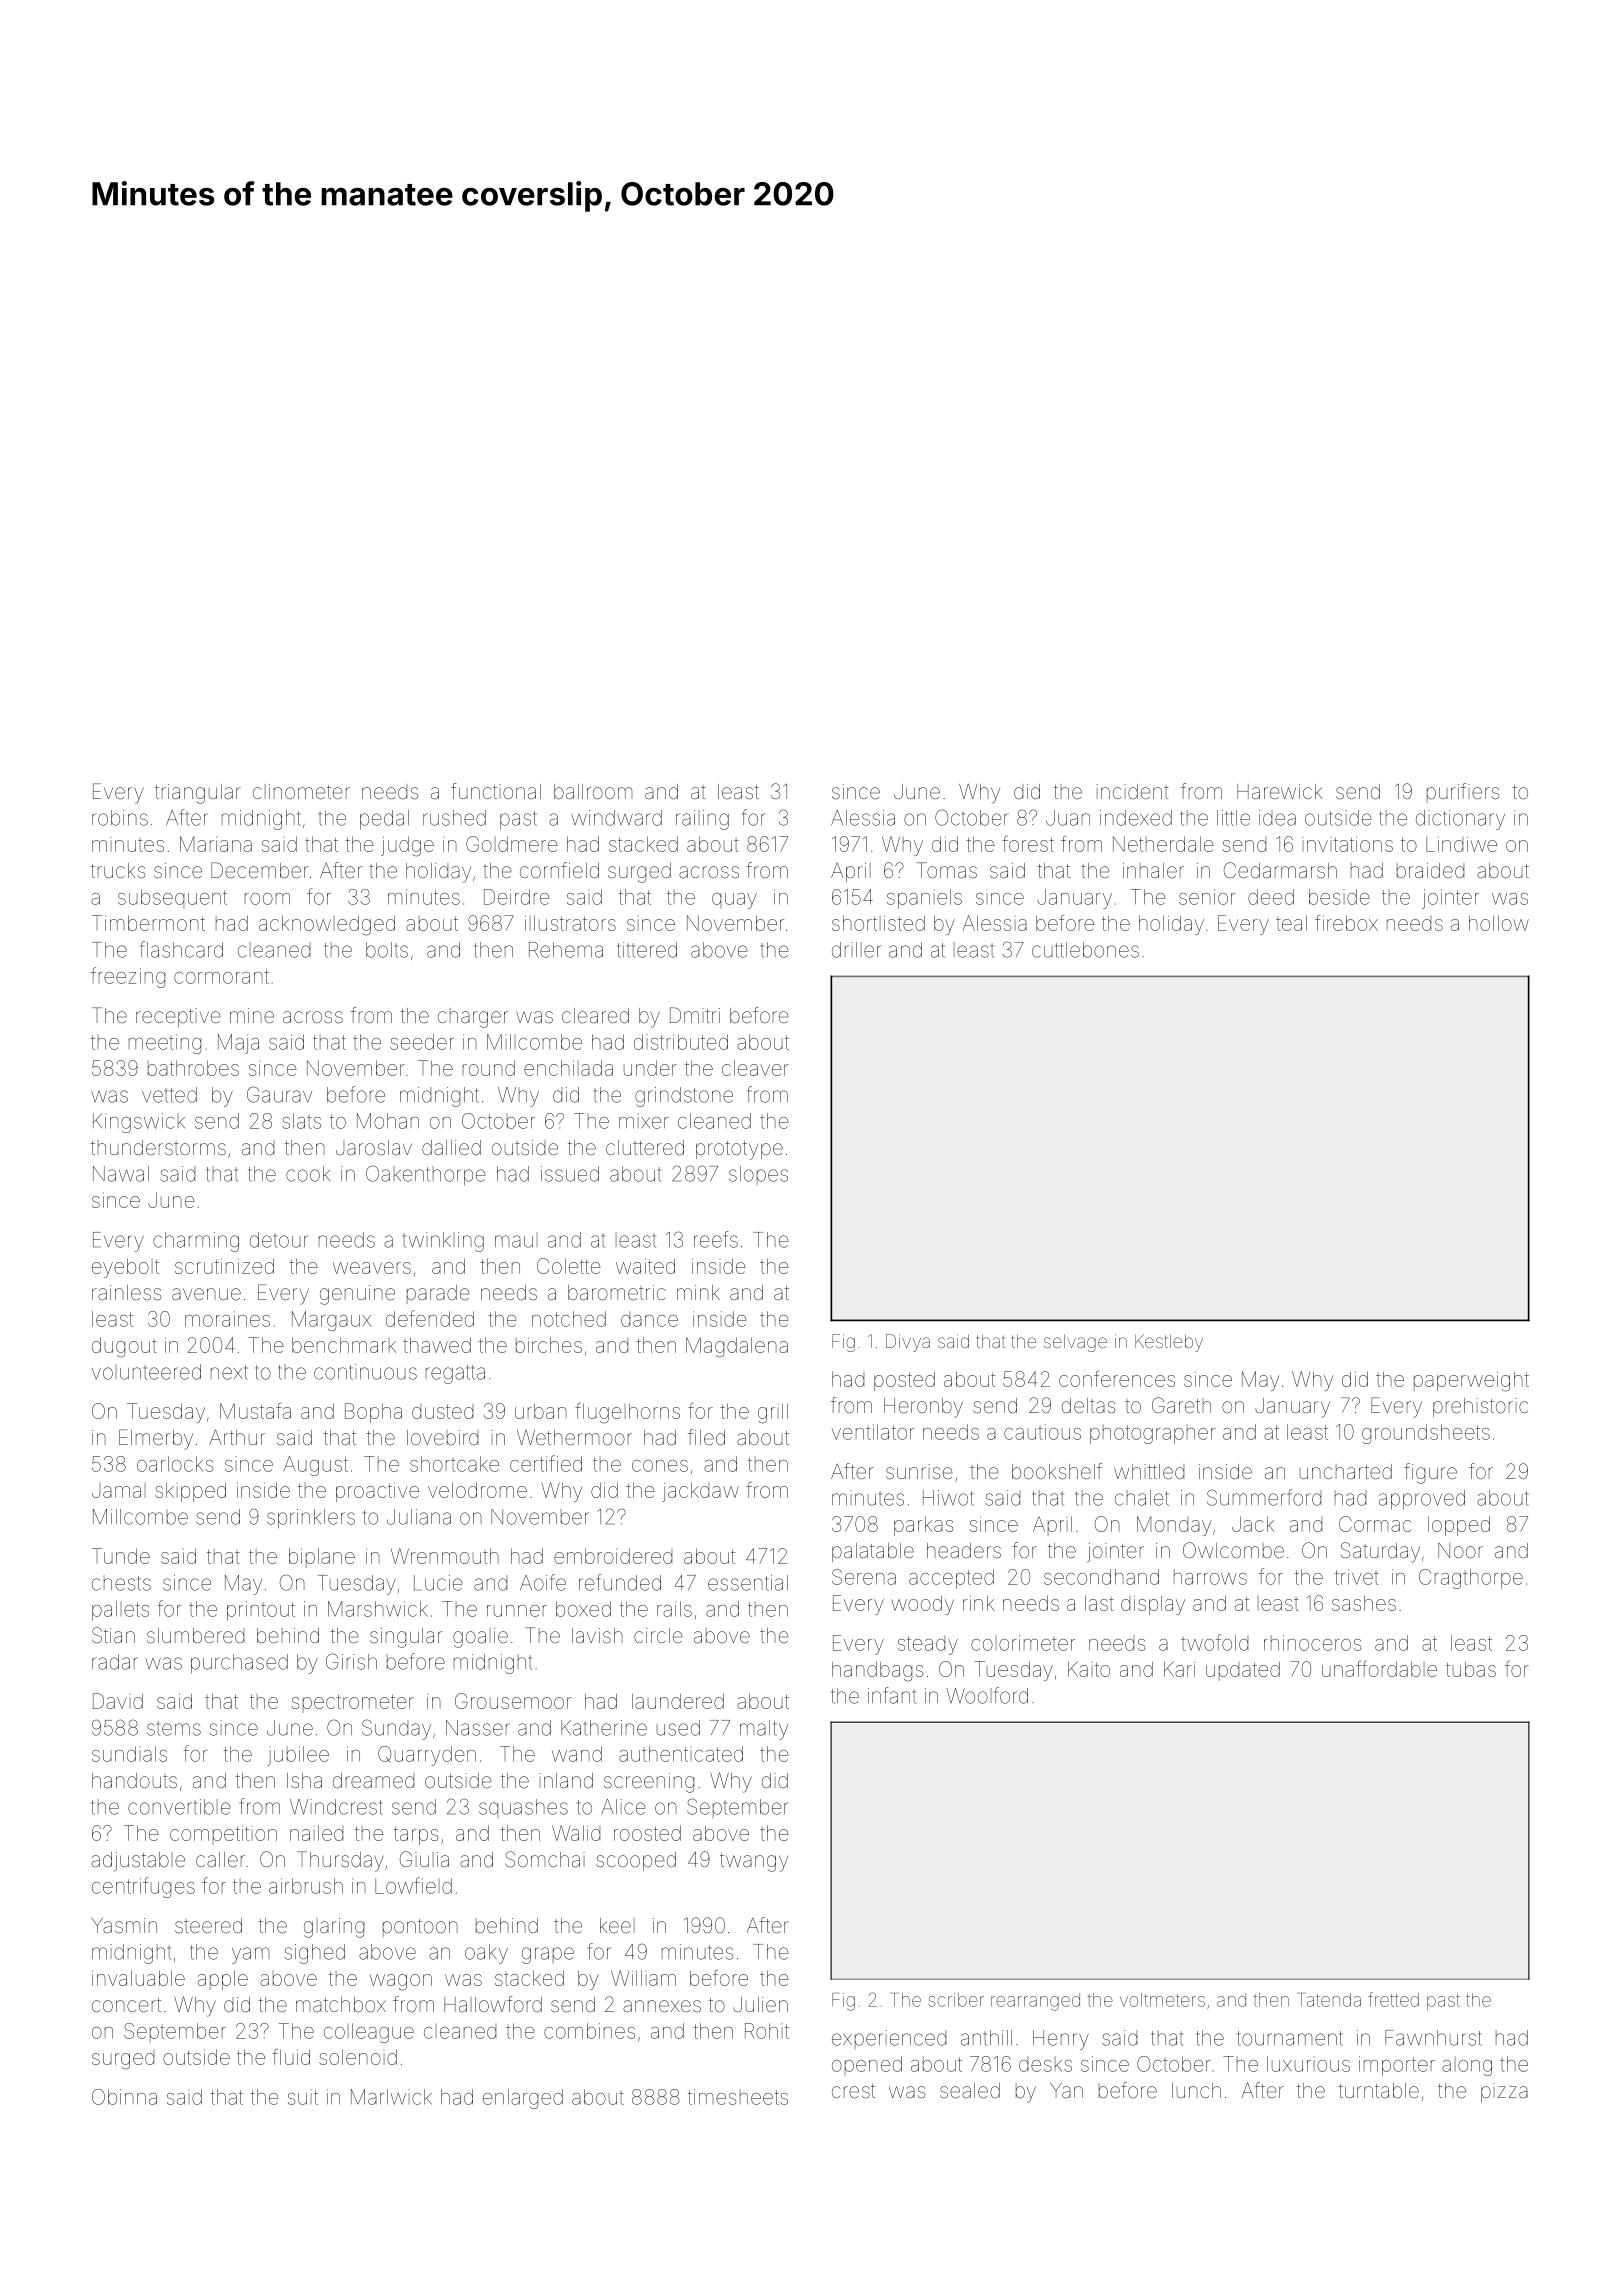  Describe the element at coordinates (422, 1042) in the image. I see `seeder` at that location.
